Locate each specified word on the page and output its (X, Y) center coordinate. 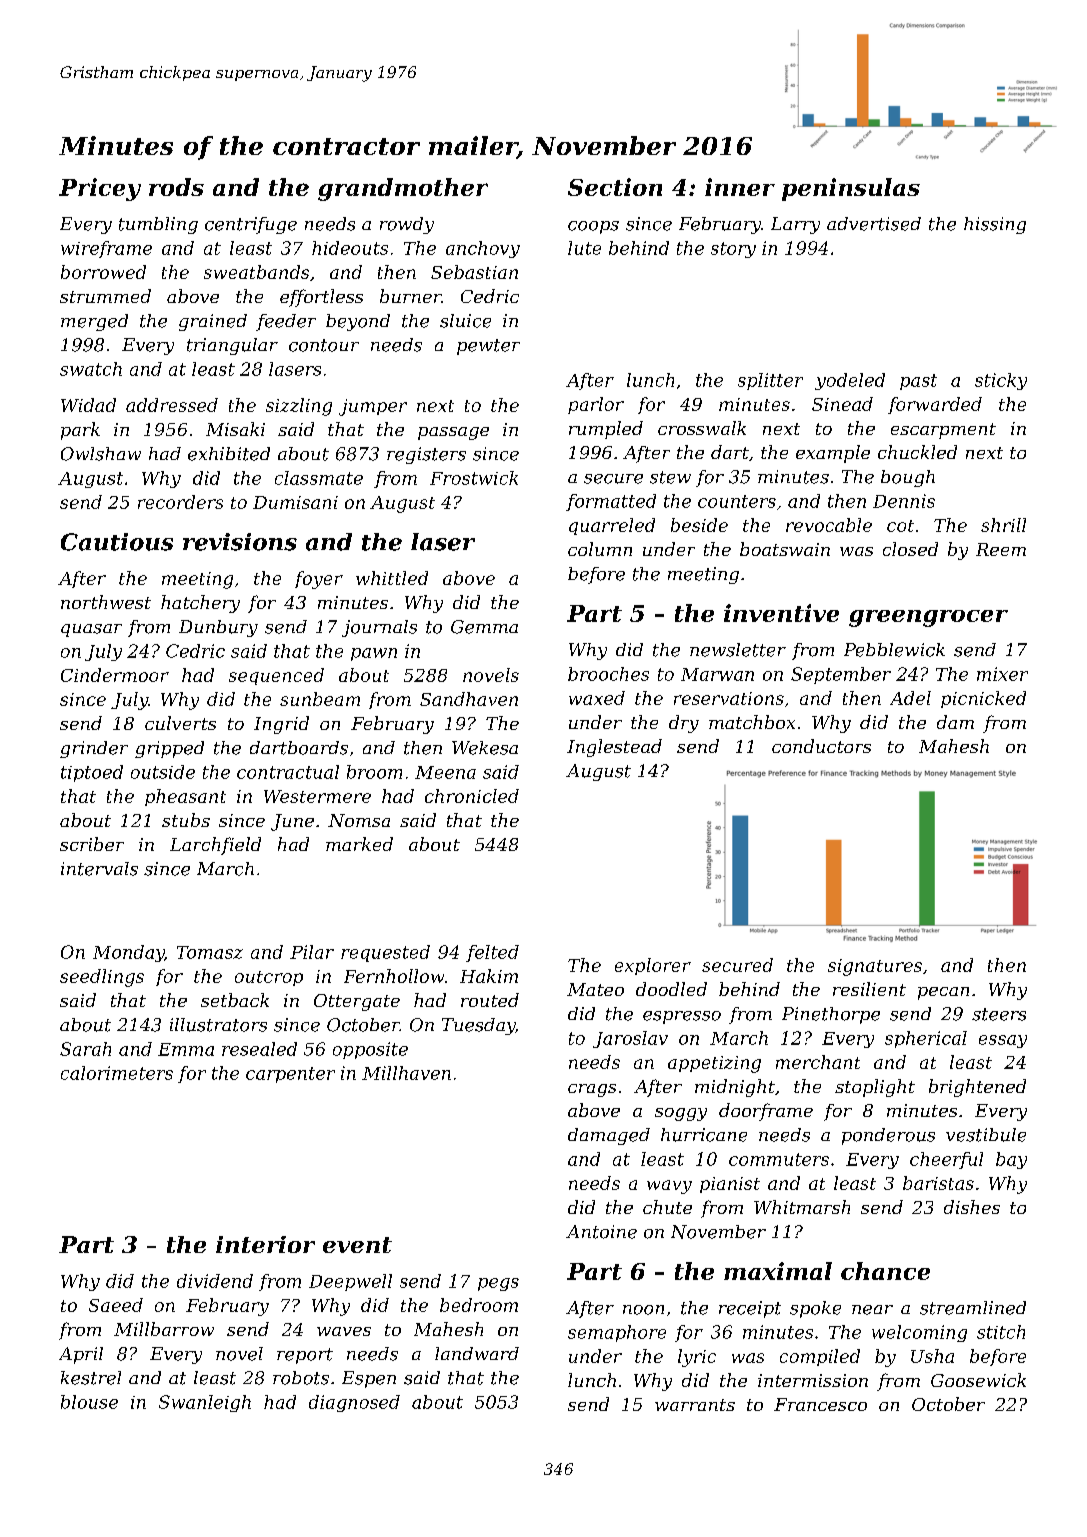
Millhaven (406, 1073)
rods (176, 187)
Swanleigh (205, 1403)
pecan (943, 993)
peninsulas (851, 189)
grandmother (403, 189)
